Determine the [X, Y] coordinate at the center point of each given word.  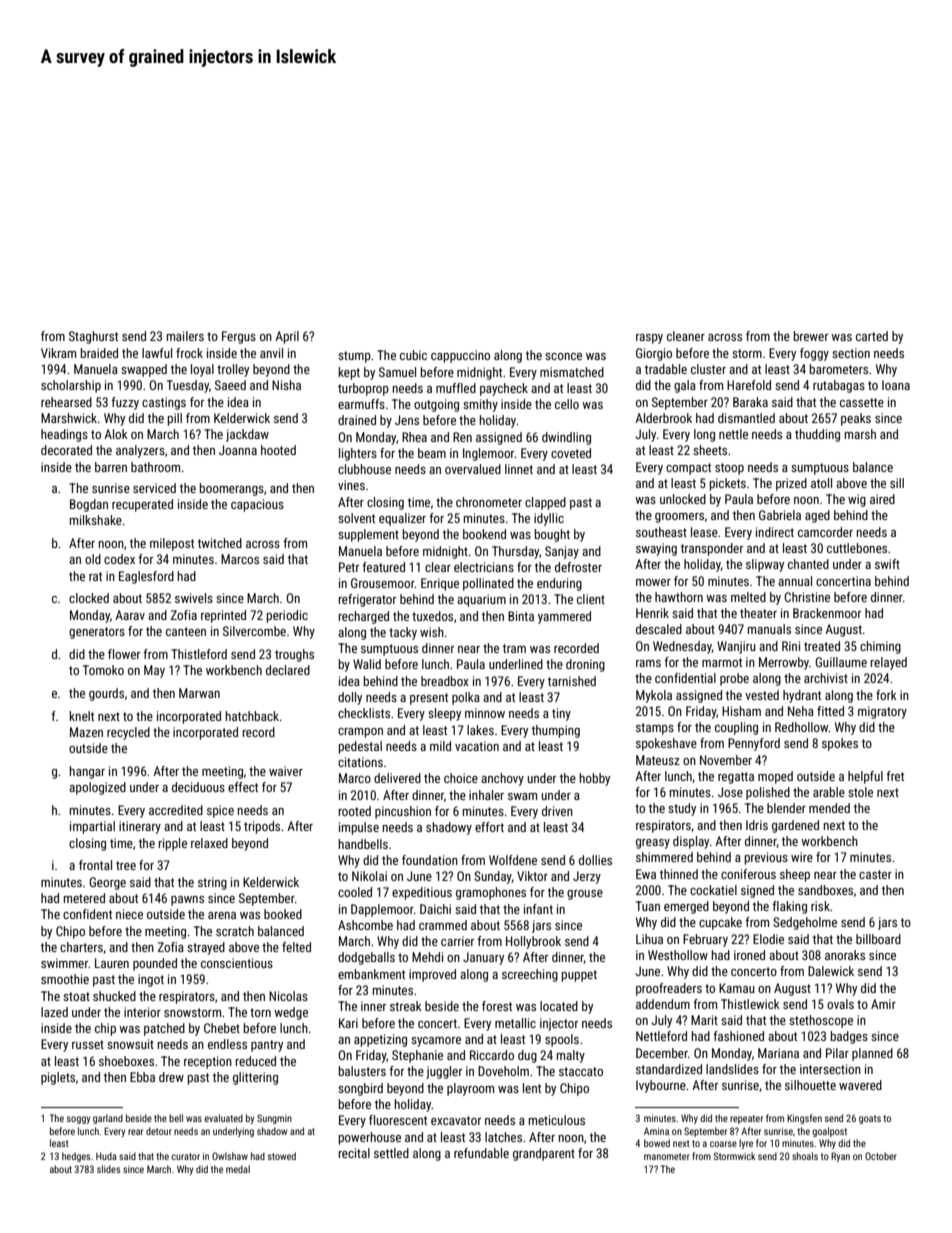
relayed [889, 663]
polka [466, 698]
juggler [444, 1072]
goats [870, 1119]
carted [872, 336]
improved [432, 975]
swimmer [64, 963]
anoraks [845, 955]
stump [354, 357]
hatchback [252, 716]
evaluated [223, 1118]
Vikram [58, 353]
